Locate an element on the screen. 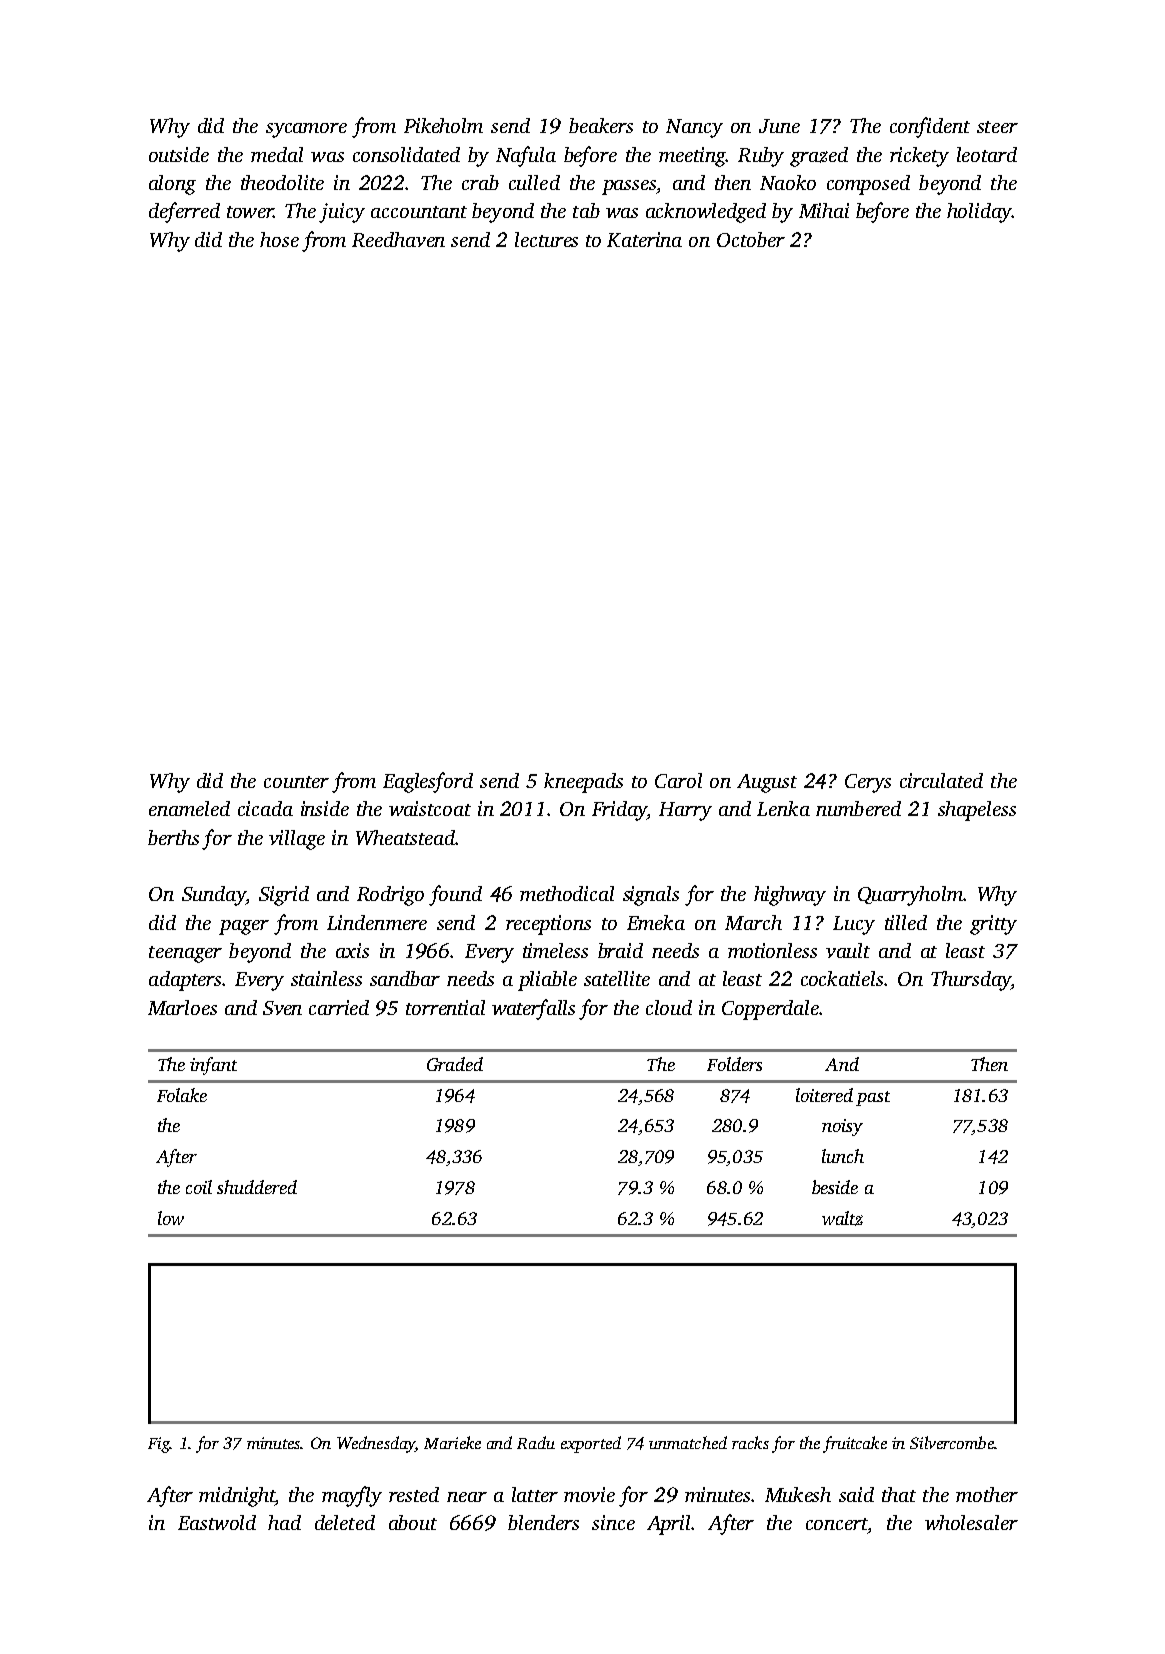 This screenshot has width=1165, height=1654. Graded is located at coordinates (455, 1064).
